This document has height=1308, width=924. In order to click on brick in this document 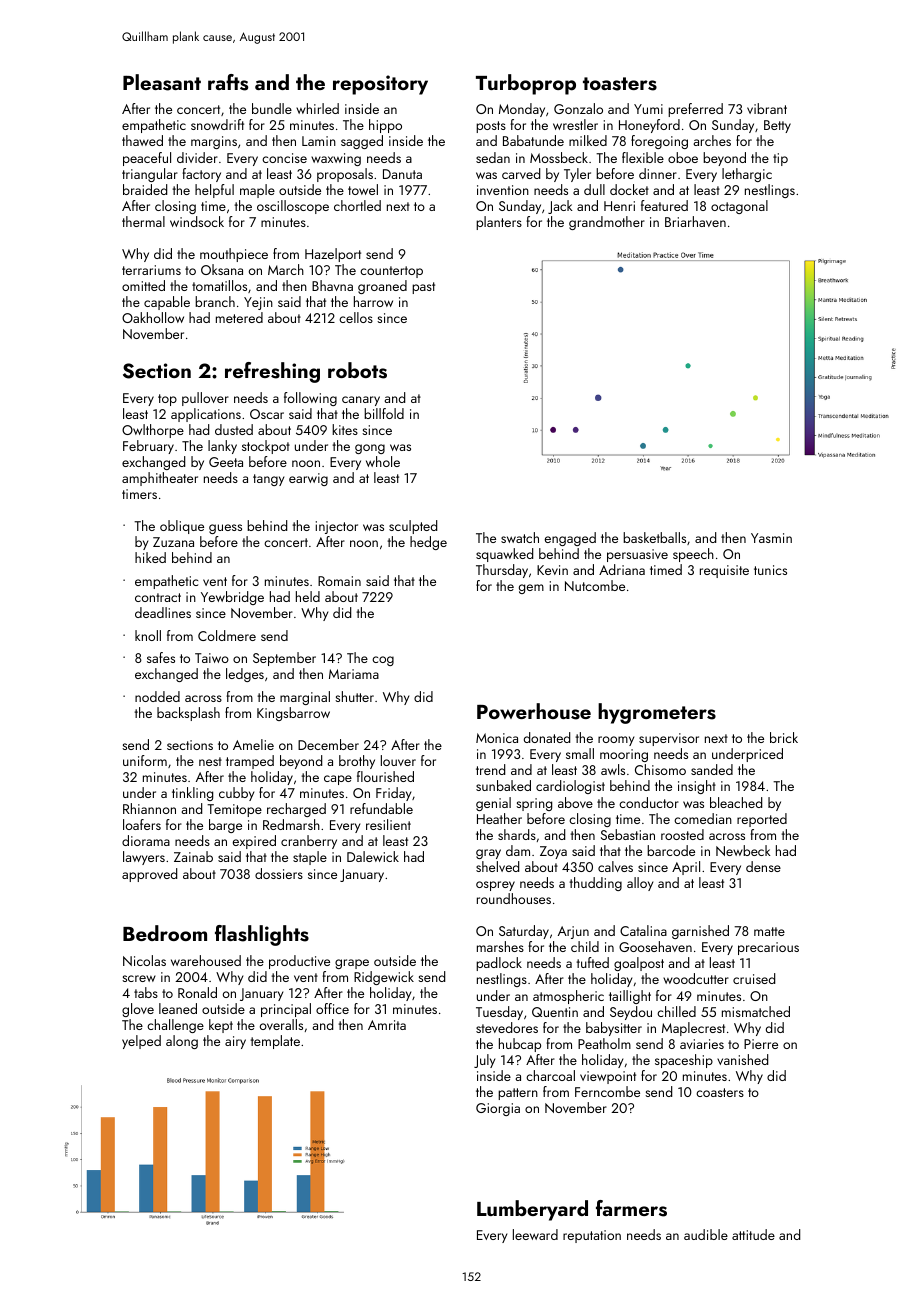, I will do `click(784, 737)`.
